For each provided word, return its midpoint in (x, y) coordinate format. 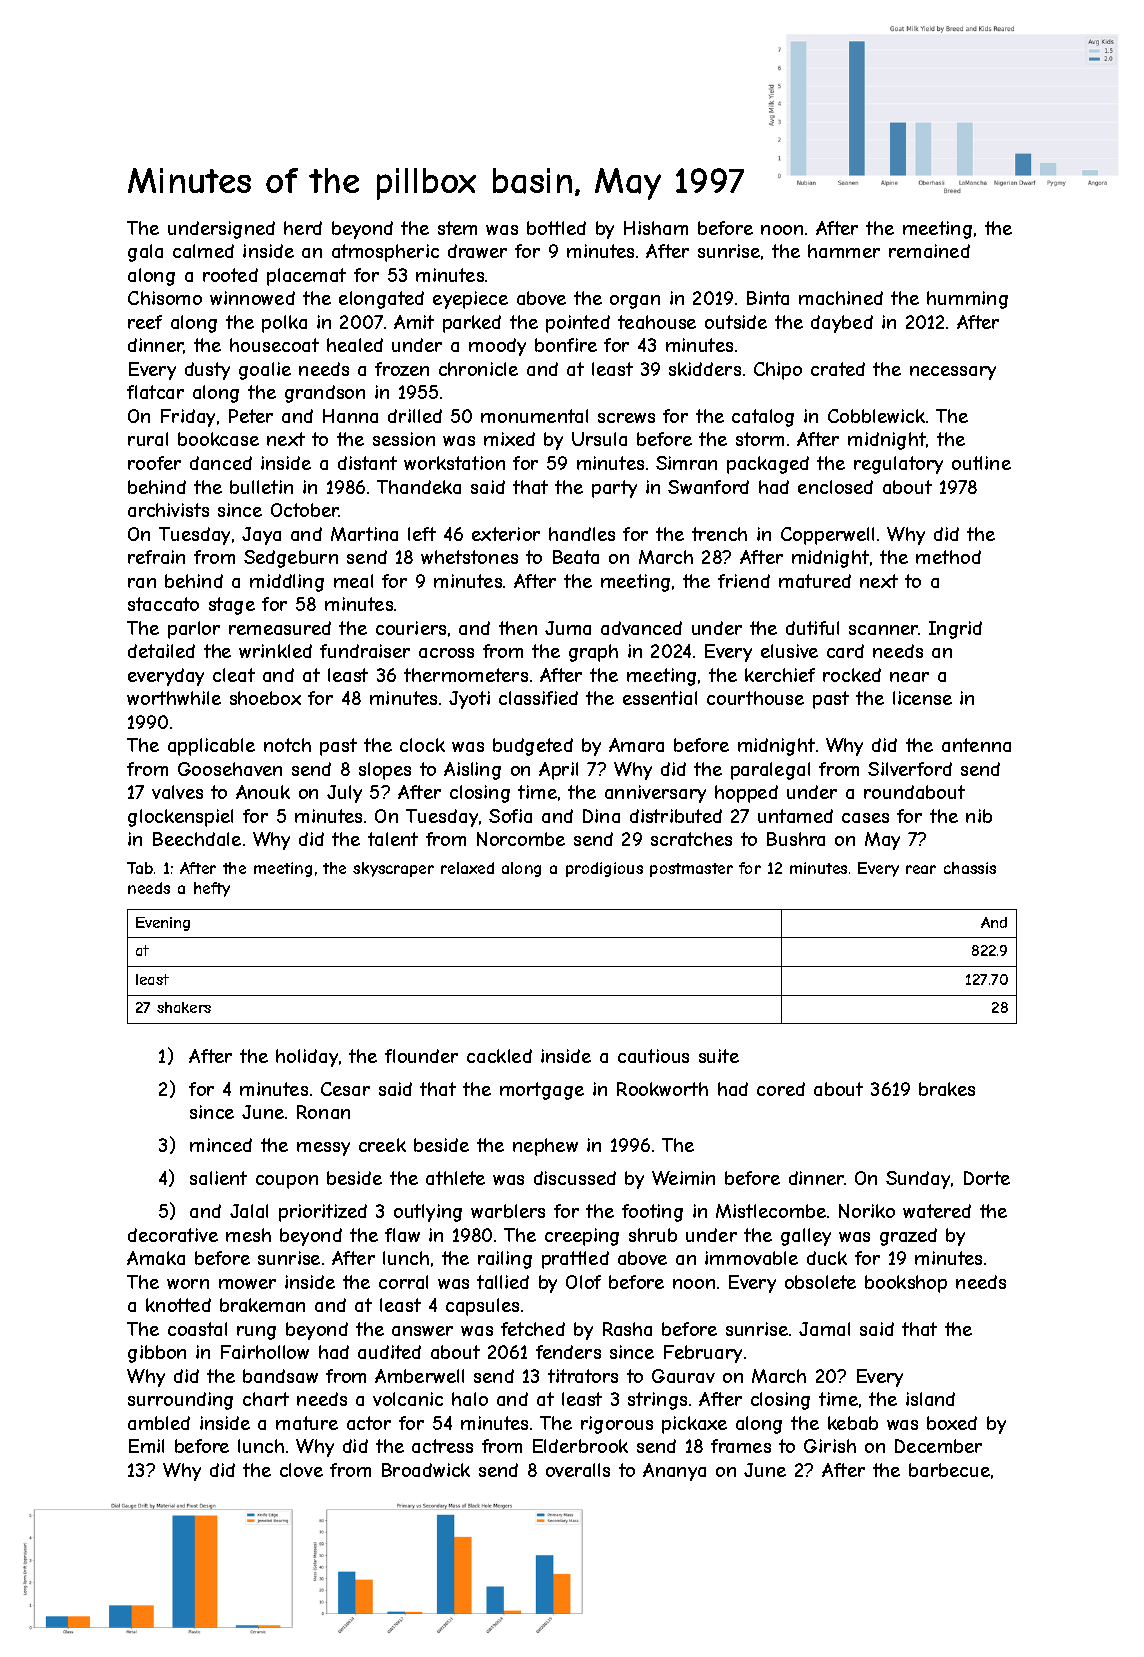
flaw (402, 1235)
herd (303, 228)
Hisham (656, 228)
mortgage (542, 1091)
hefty (212, 889)
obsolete (820, 1282)
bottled (556, 228)
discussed (575, 1178)
